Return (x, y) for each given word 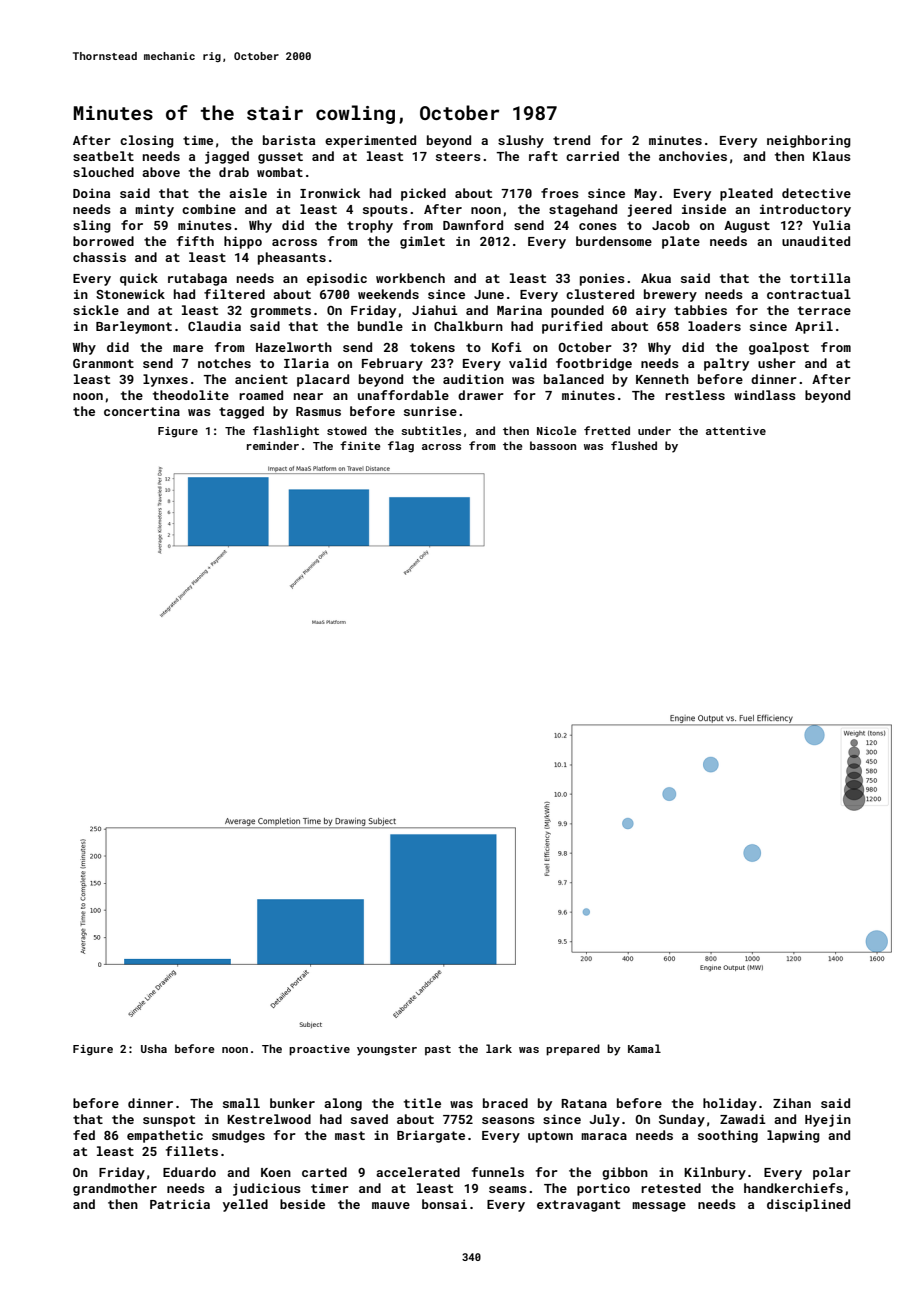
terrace (824, 310)
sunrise (430, 411)
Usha (154, 1048)
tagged (241, 412)
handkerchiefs (793, 1188)
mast (350, 1135)
